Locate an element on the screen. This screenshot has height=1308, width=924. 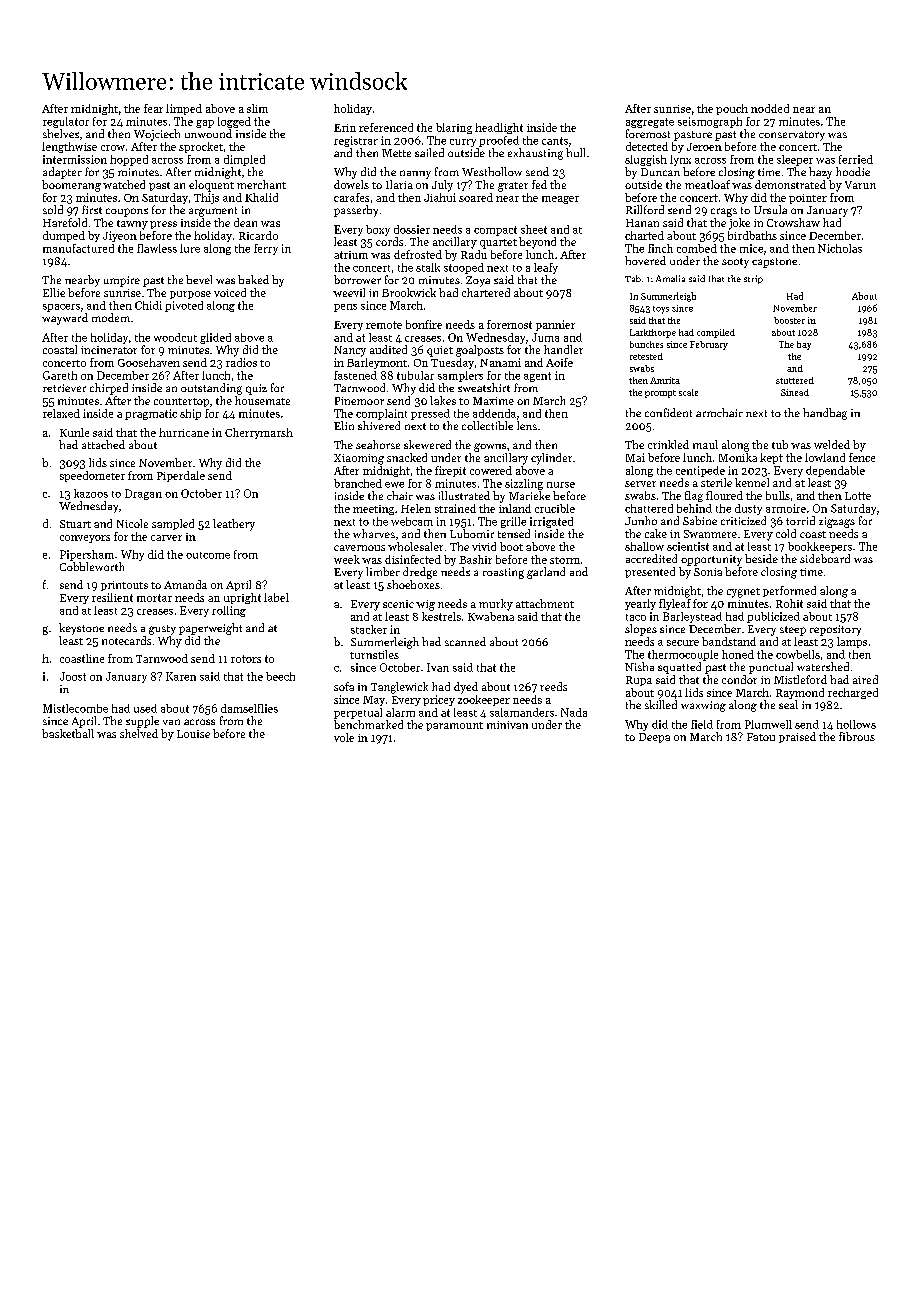
meeting is located at coordinates (373, 510).
